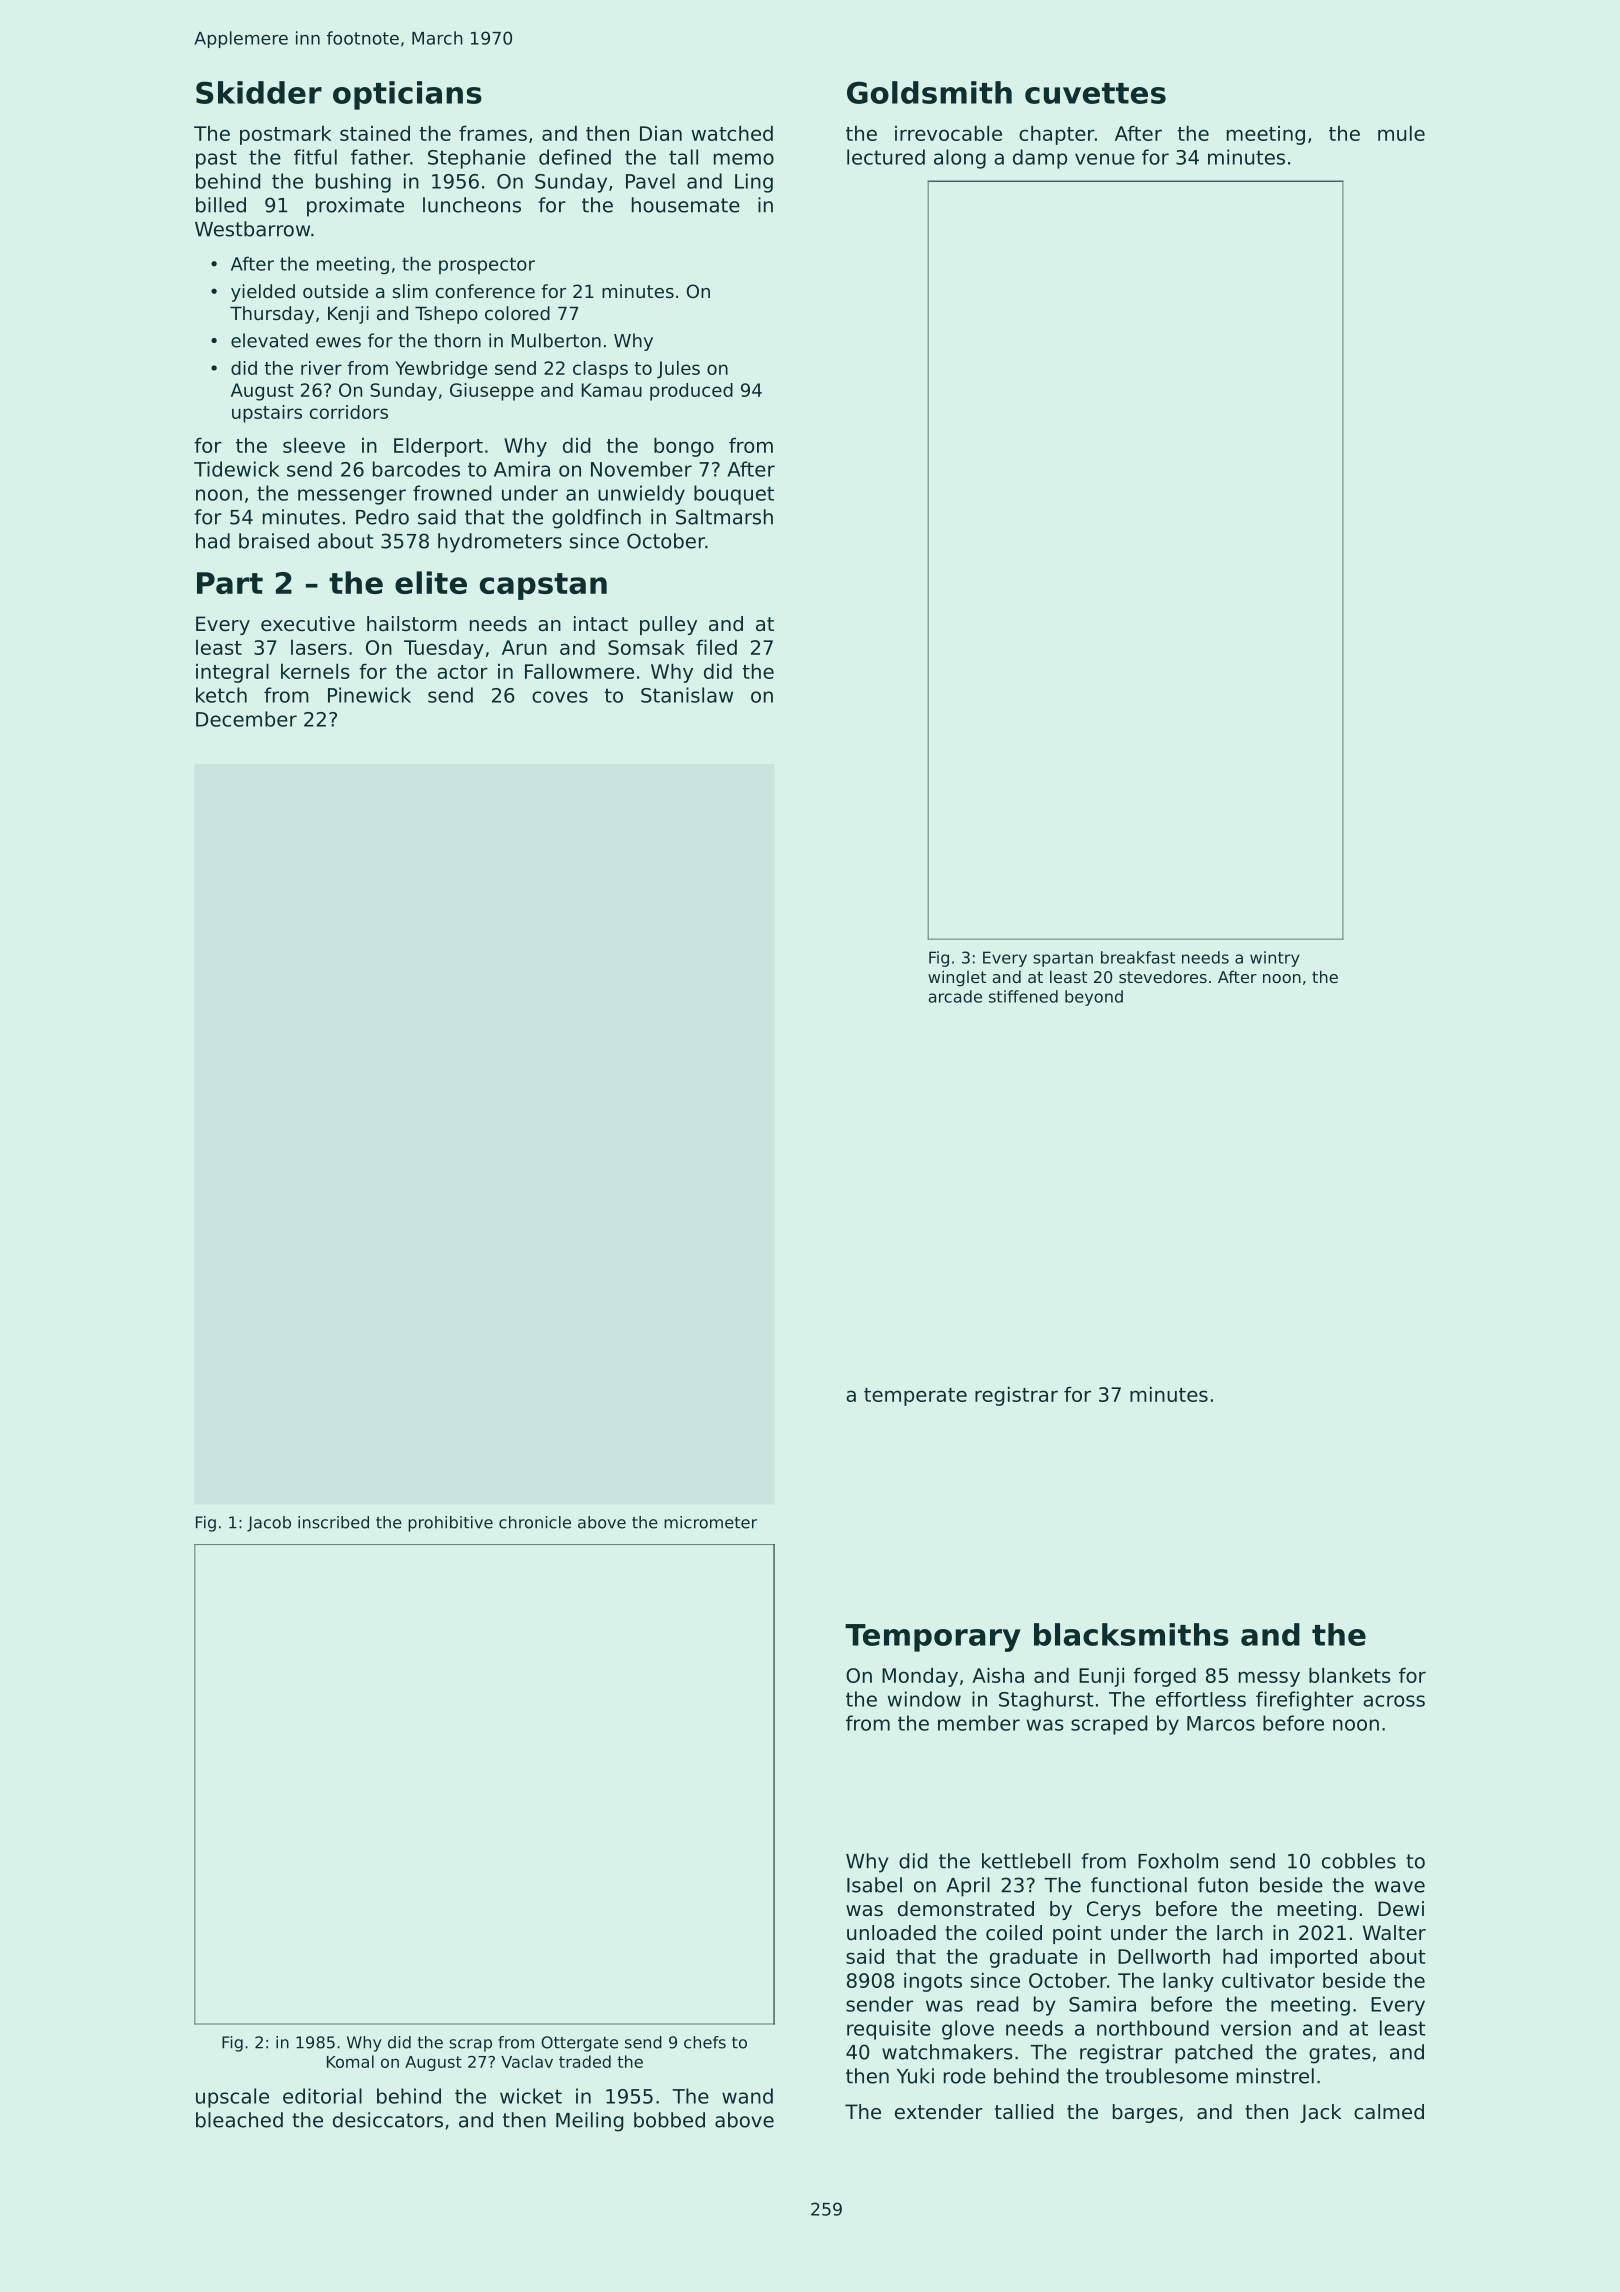  Describe the element at coordinates (1094, 998) in the screenshot. I see `beyond` at that location.
